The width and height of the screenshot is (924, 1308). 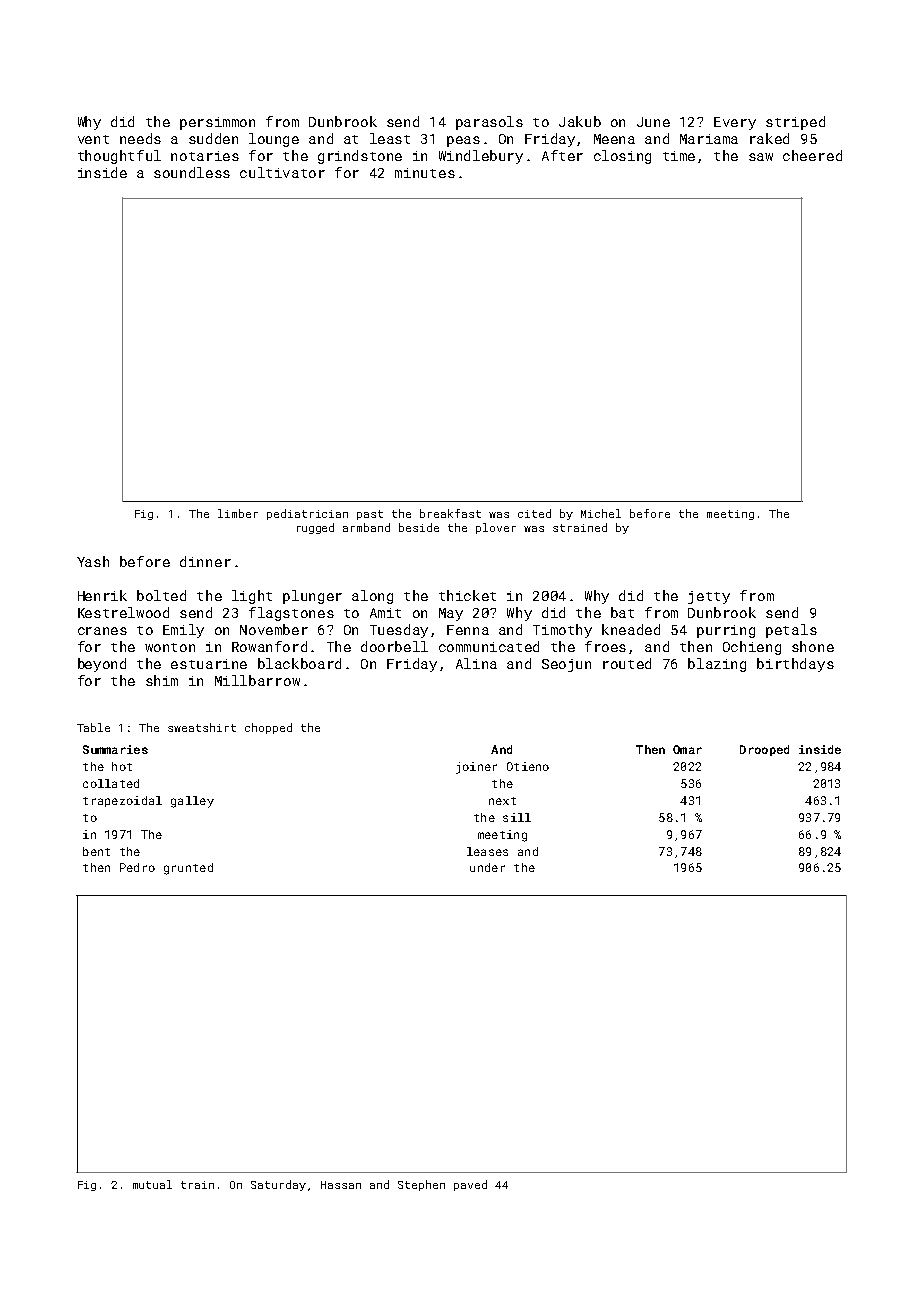 What do you see at coordinates (450, 513) in the screenshot?
I see `breakfast` at bounding box center [450, 513].
